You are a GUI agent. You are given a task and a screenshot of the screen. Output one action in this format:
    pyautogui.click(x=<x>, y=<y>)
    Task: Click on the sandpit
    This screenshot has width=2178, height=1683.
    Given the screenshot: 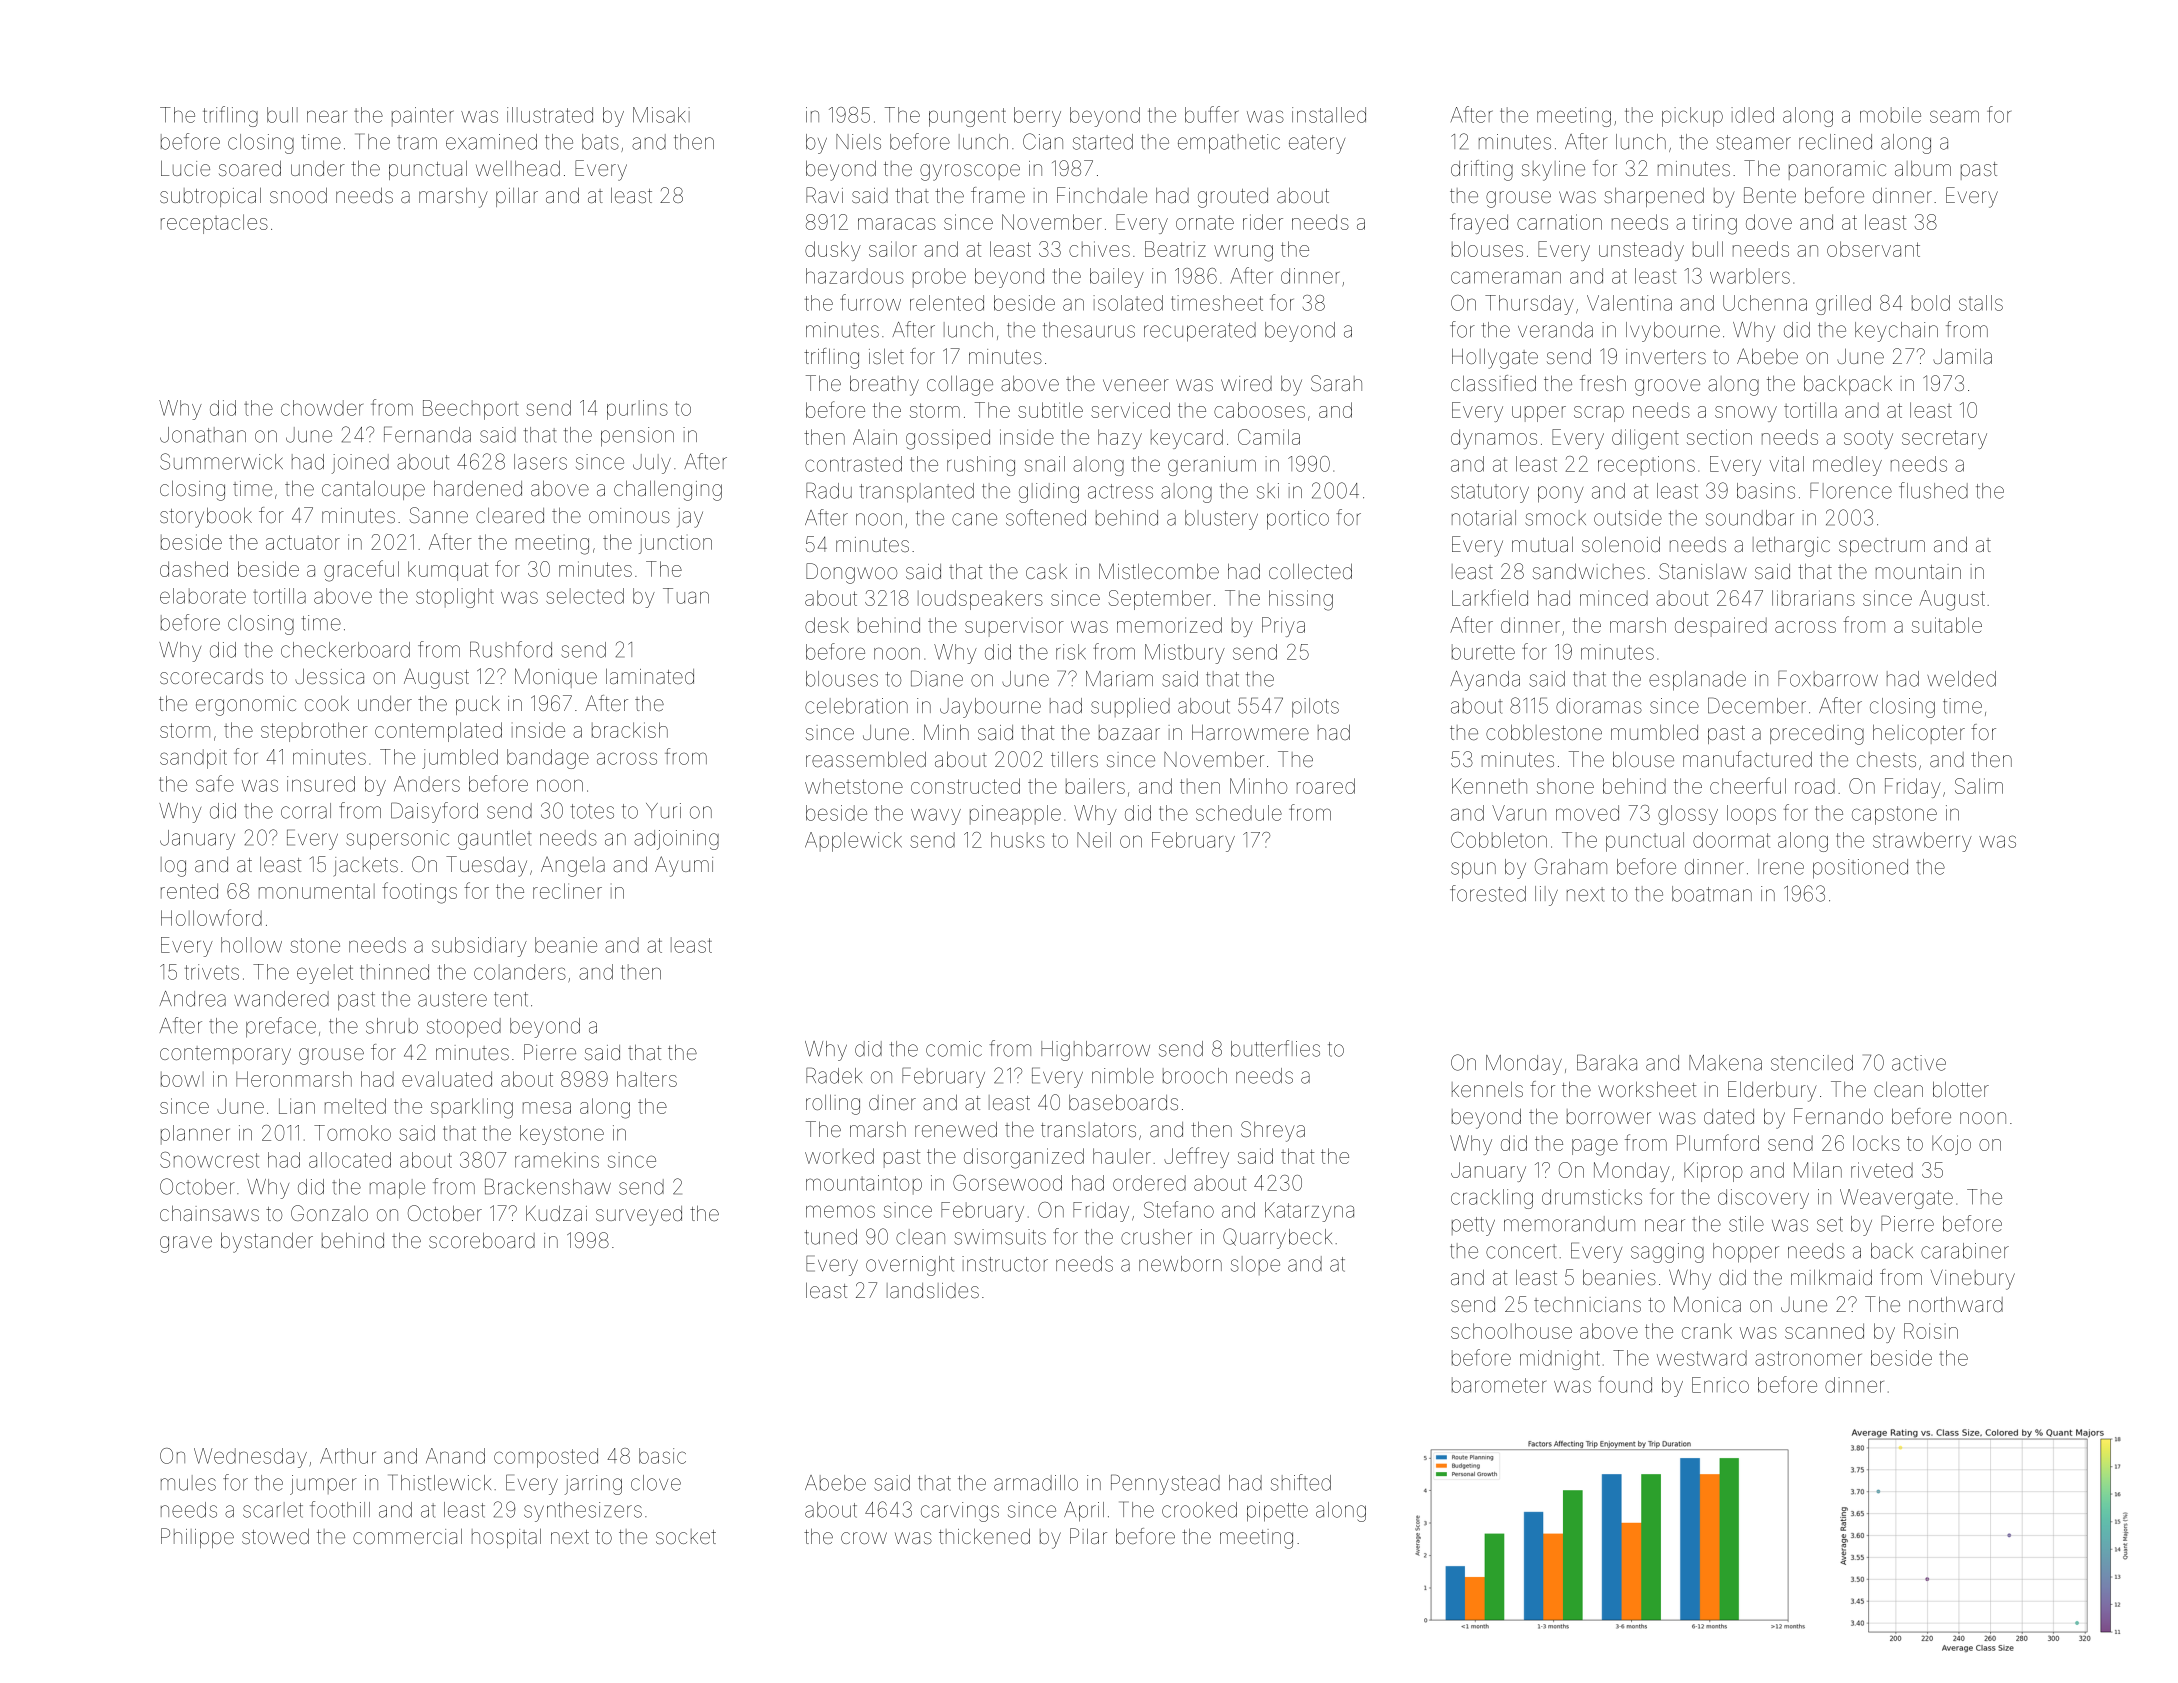 What is the action you would take?
    pyautogui.click(x=193, y=759)
